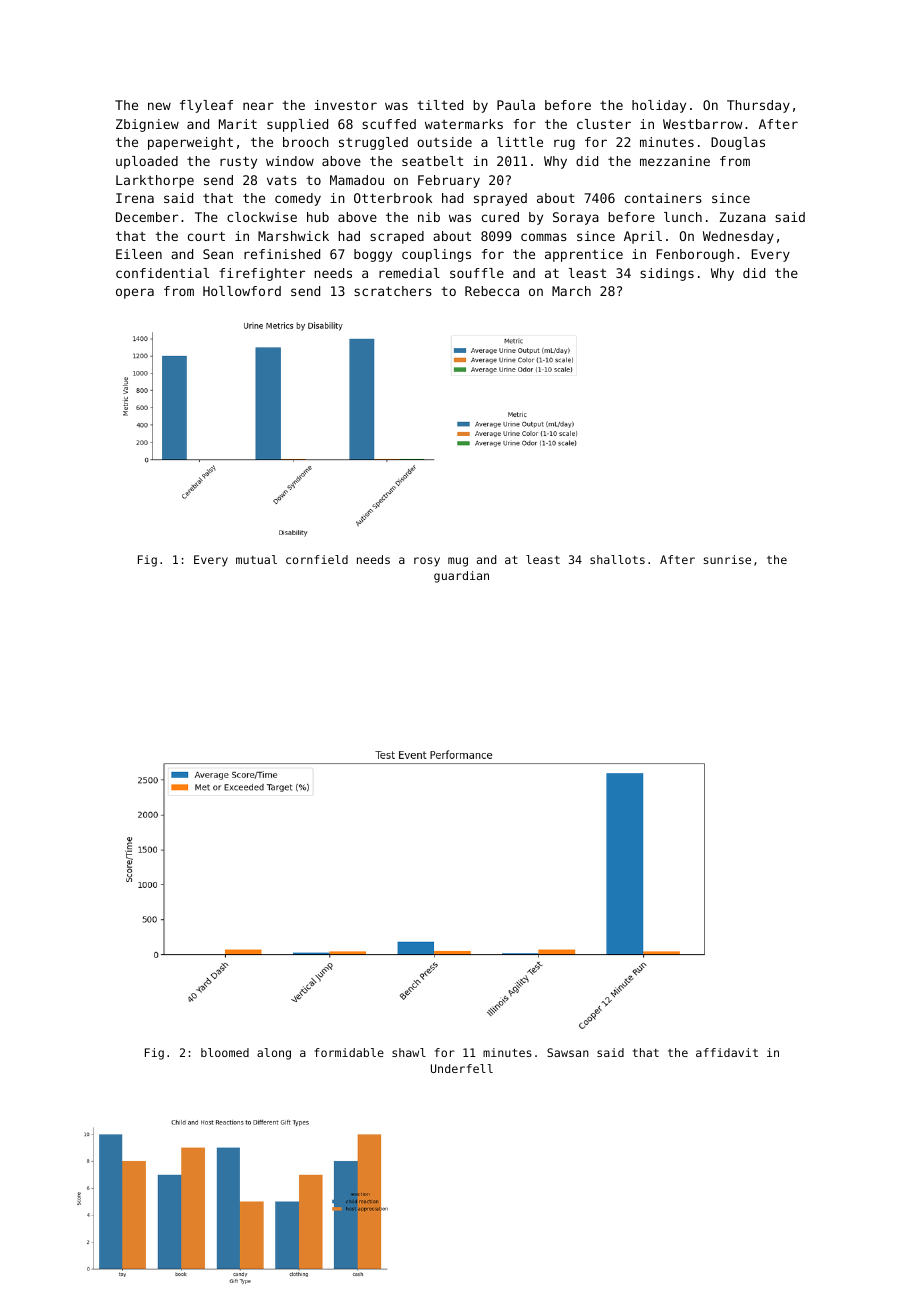 This image has height=1308, width=924. Describe the element at coordinates (139, 254) in the image. I see `Eileen` at that location.
